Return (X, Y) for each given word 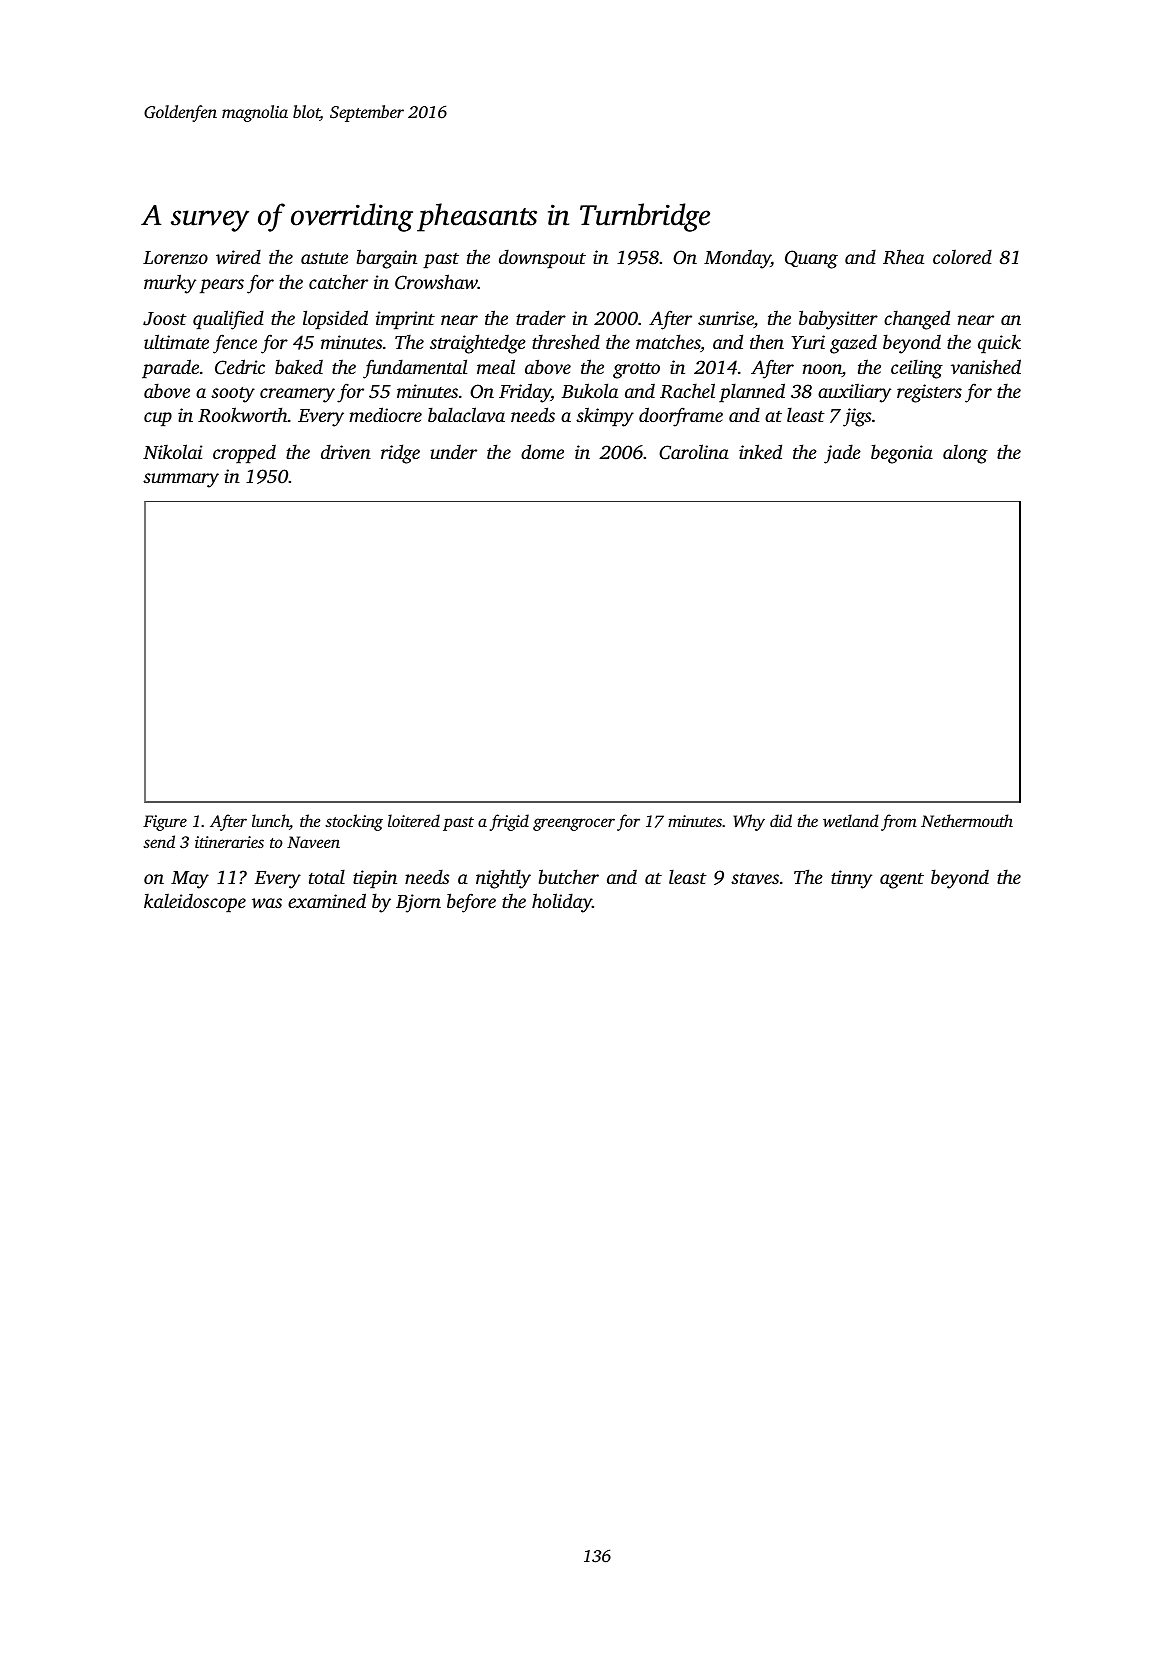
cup (158, 419)
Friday (525, 393)
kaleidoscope (195, 902)
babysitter (838, 320)
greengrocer (574, 824)
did (781, 820)
